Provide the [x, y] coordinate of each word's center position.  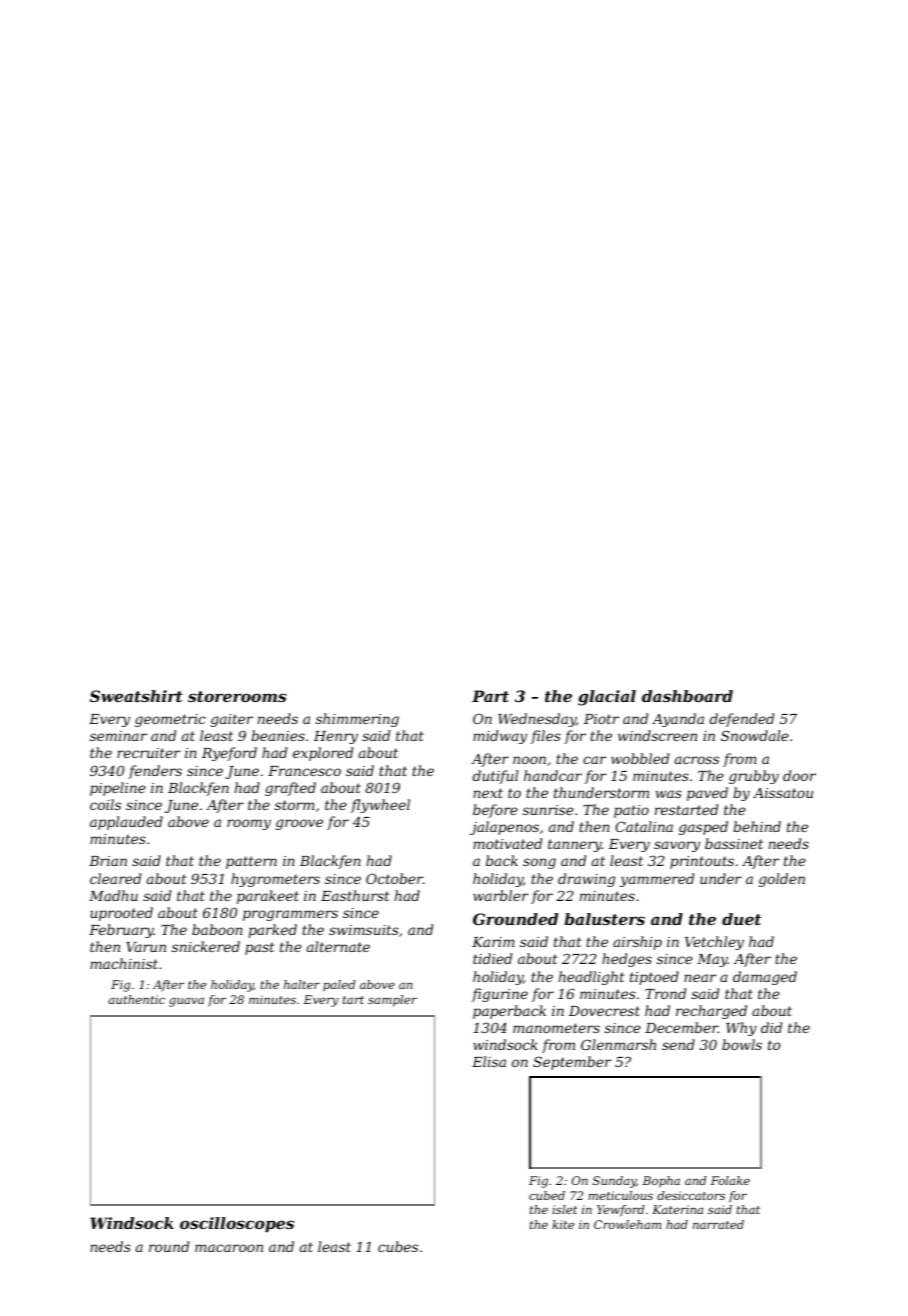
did [771, 1027]
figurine [500, 995]
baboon [217, 929]
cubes [398, 1246]
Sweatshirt [136, 696]
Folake [730, 1180]
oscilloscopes [237, 1225]
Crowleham [627, 1224]
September [572, 1063]
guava [186, 1002]
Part [490, 696]
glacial [607, 698]
